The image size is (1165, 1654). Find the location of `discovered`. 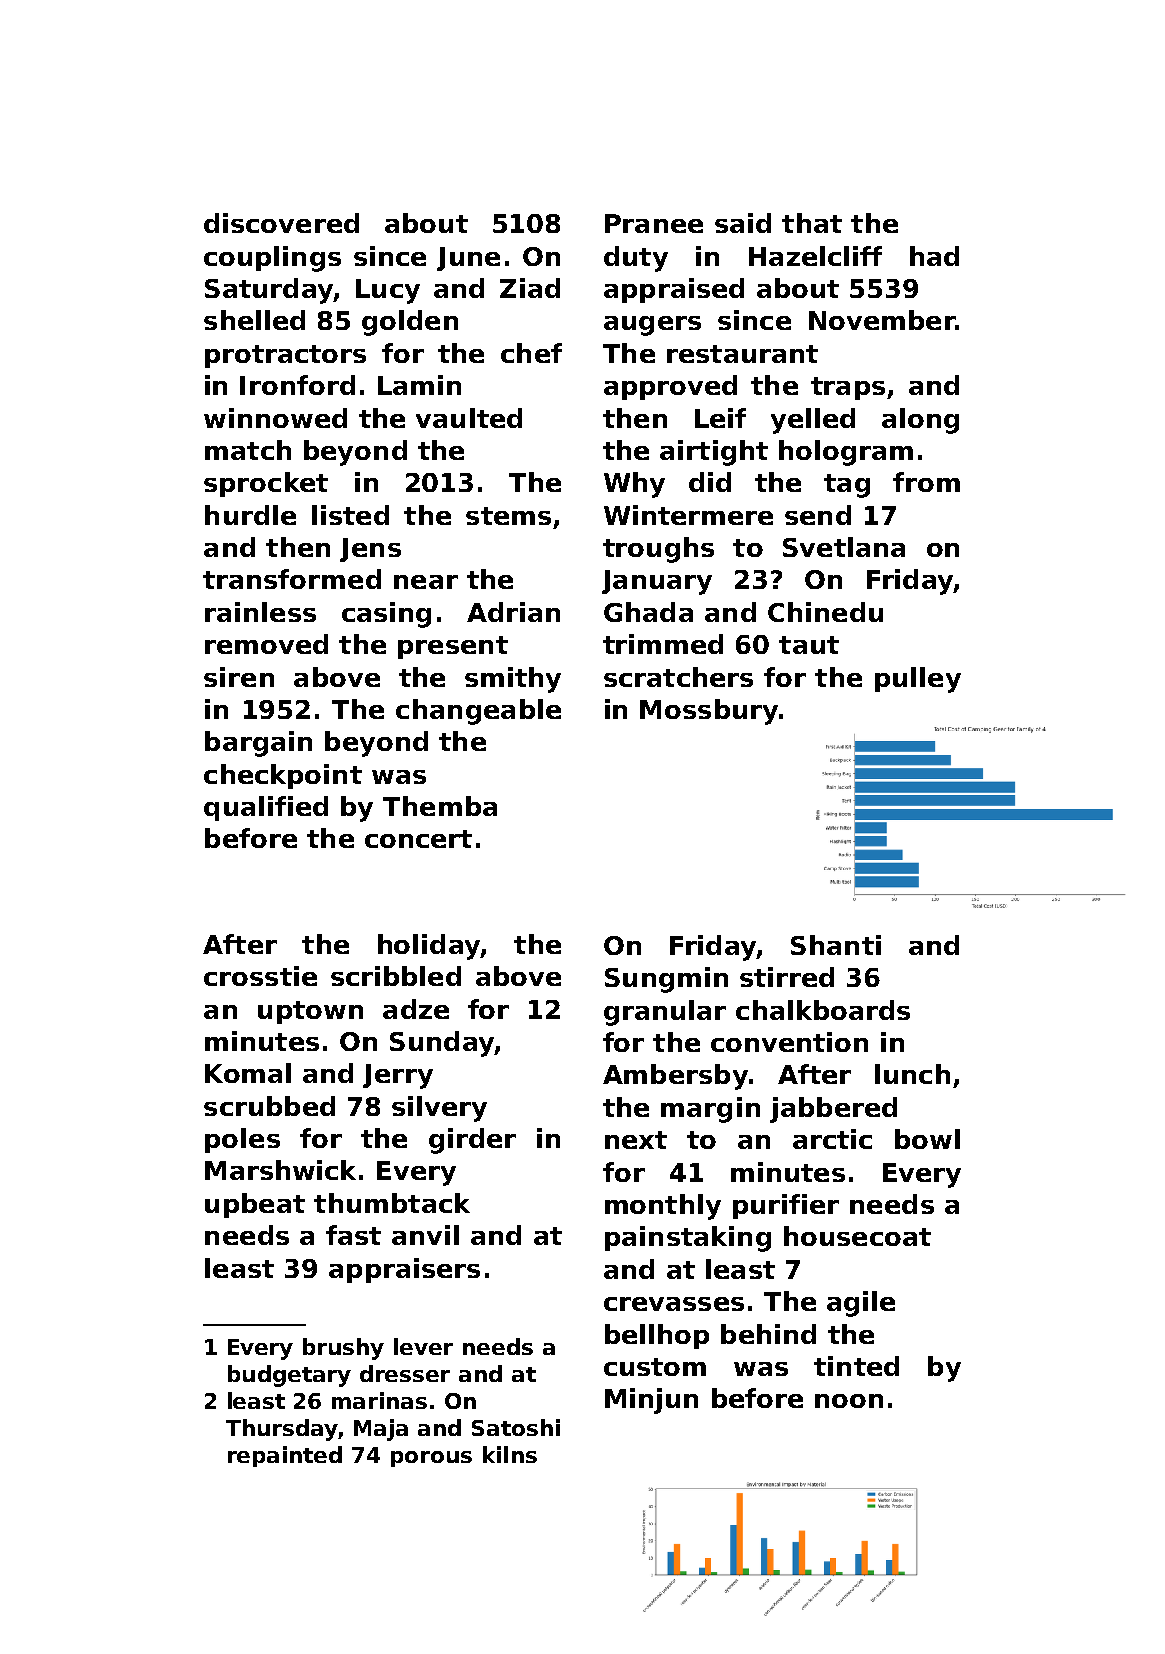

discovered is located at coordinates (281, 223).
